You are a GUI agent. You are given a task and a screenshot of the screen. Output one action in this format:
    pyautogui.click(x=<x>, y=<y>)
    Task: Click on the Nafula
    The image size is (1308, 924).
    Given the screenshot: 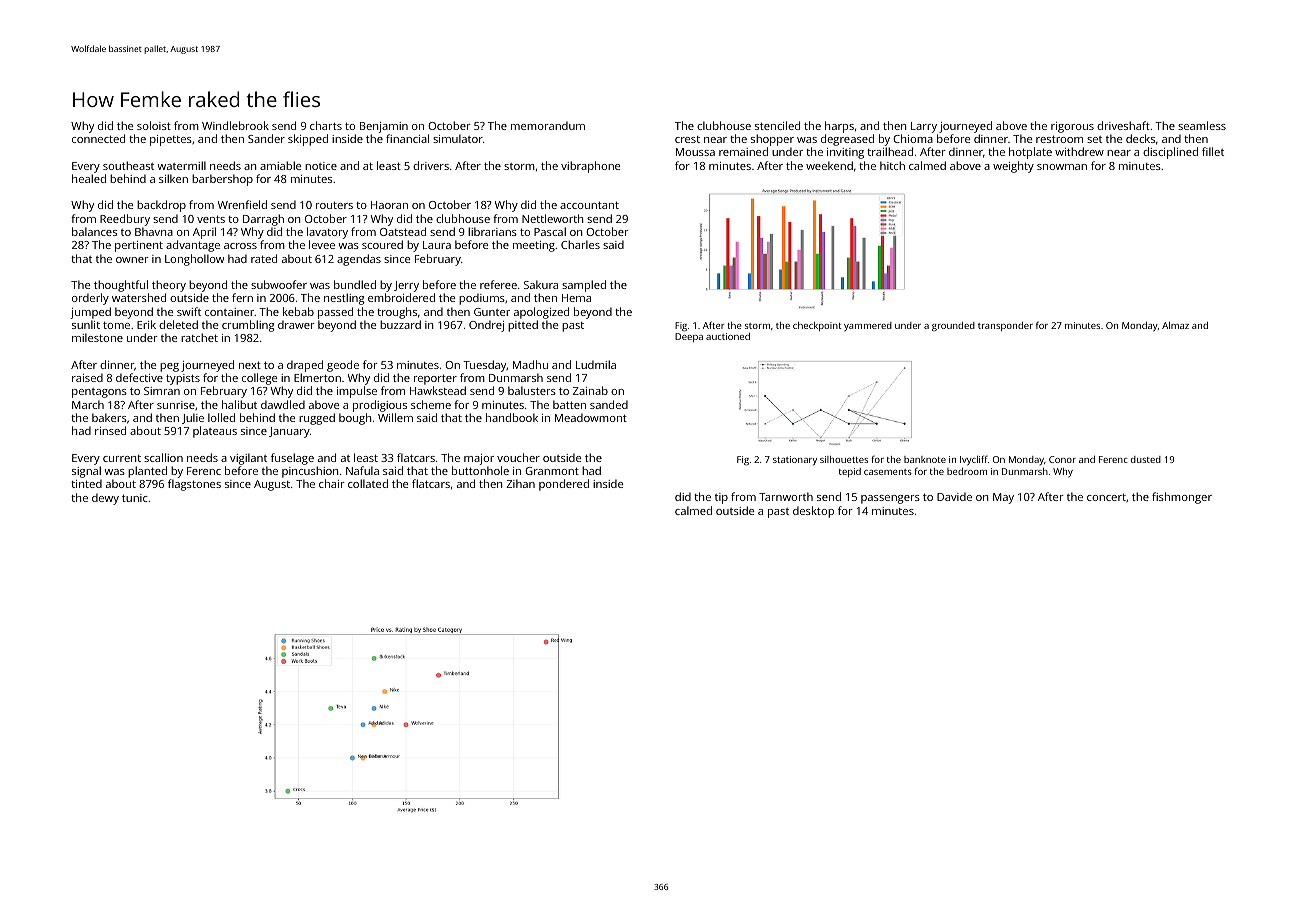 What is the action you would take?
    pyautogui.click(x=362, y=470)
